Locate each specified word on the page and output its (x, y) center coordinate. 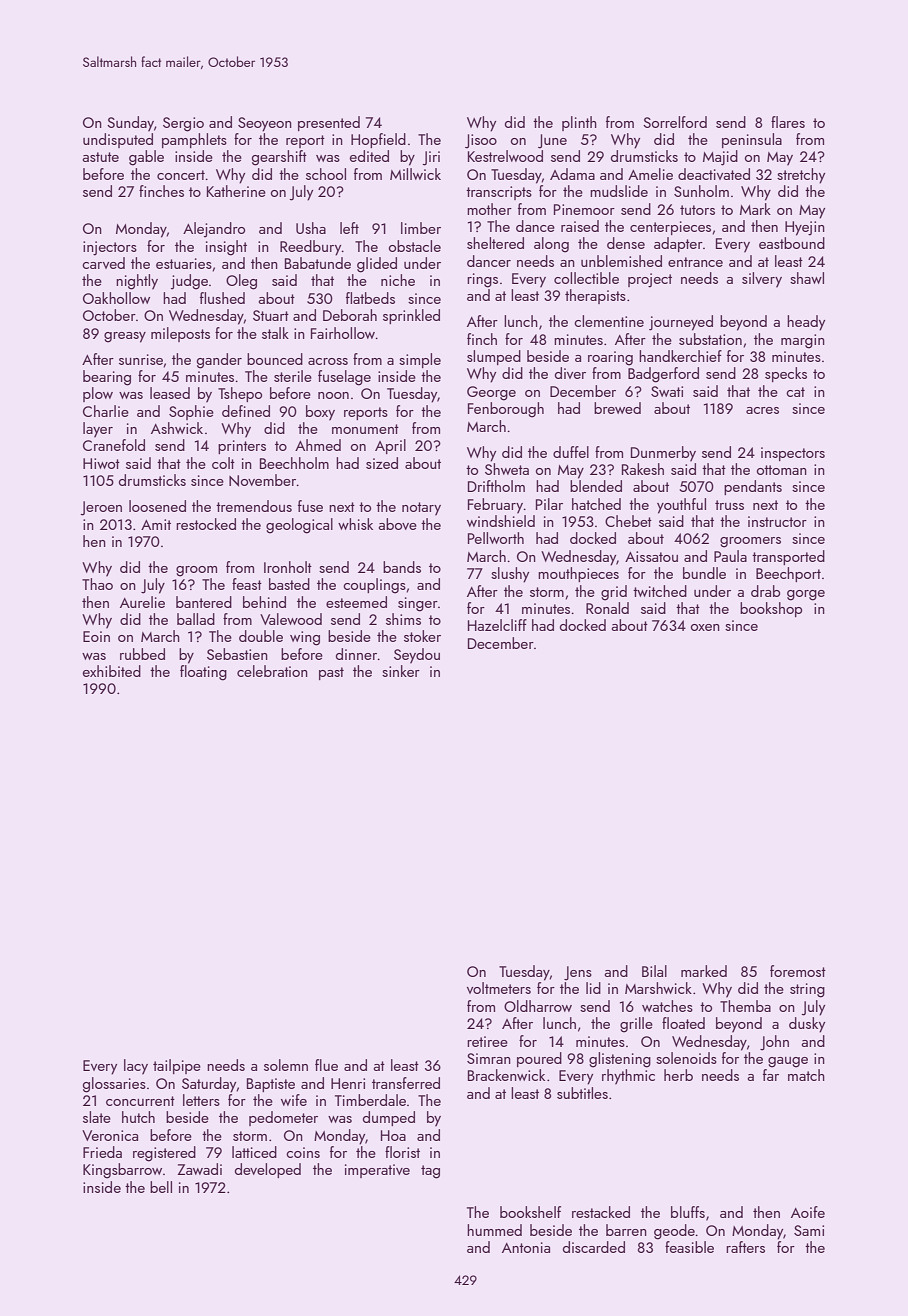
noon (333, 395)
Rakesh (643, 469)
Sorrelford (675, 122)
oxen (705, 627)
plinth (579, 123)
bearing (107, 378)
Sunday (130, 124)
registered (164, 1154)
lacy (136, 1067)
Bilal (654, 971)
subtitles (582, 1093)
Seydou (417, 656)
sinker (401, 671)
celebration (272, 671)
